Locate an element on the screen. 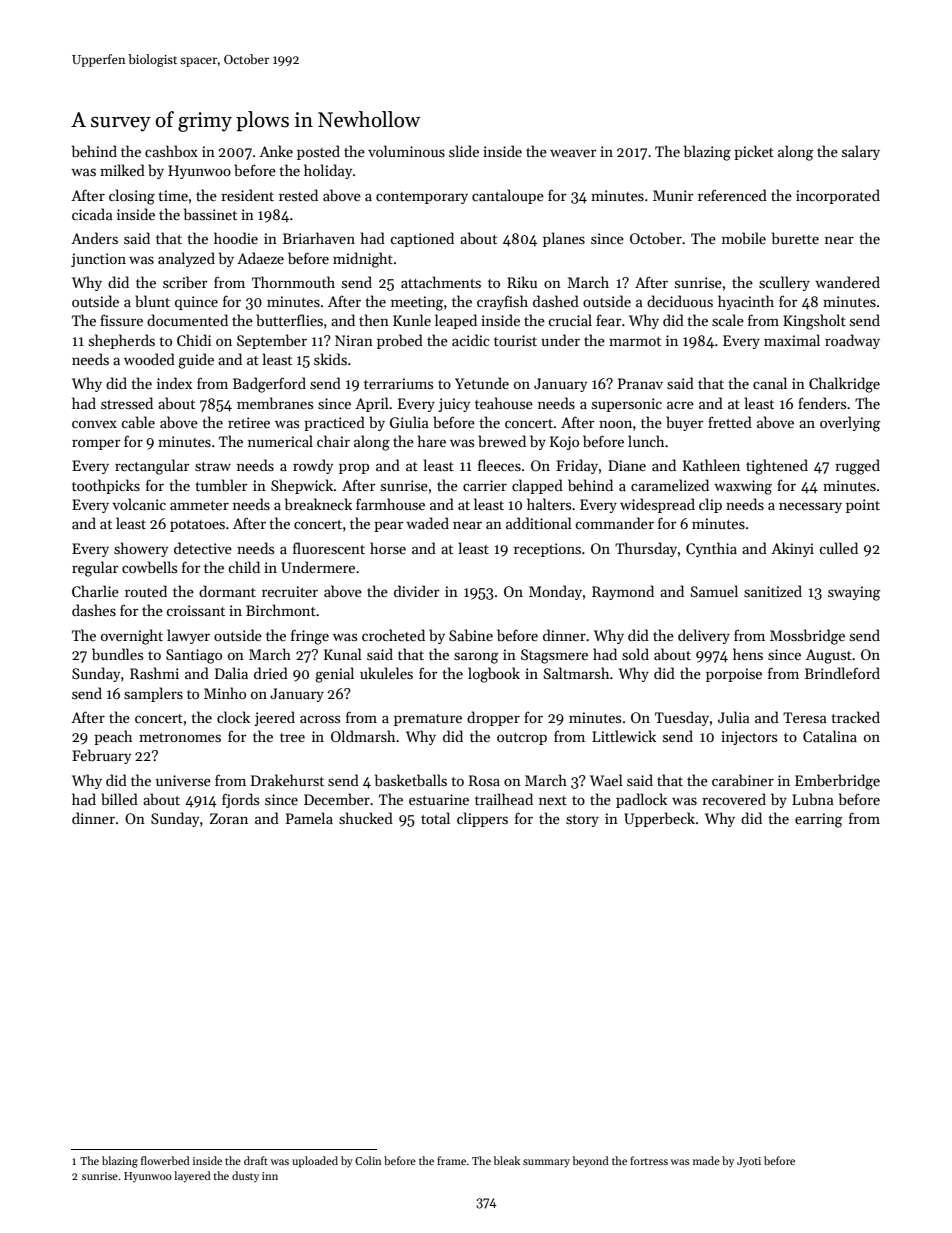  Jyoti is located at coordinates (749, 1162).
